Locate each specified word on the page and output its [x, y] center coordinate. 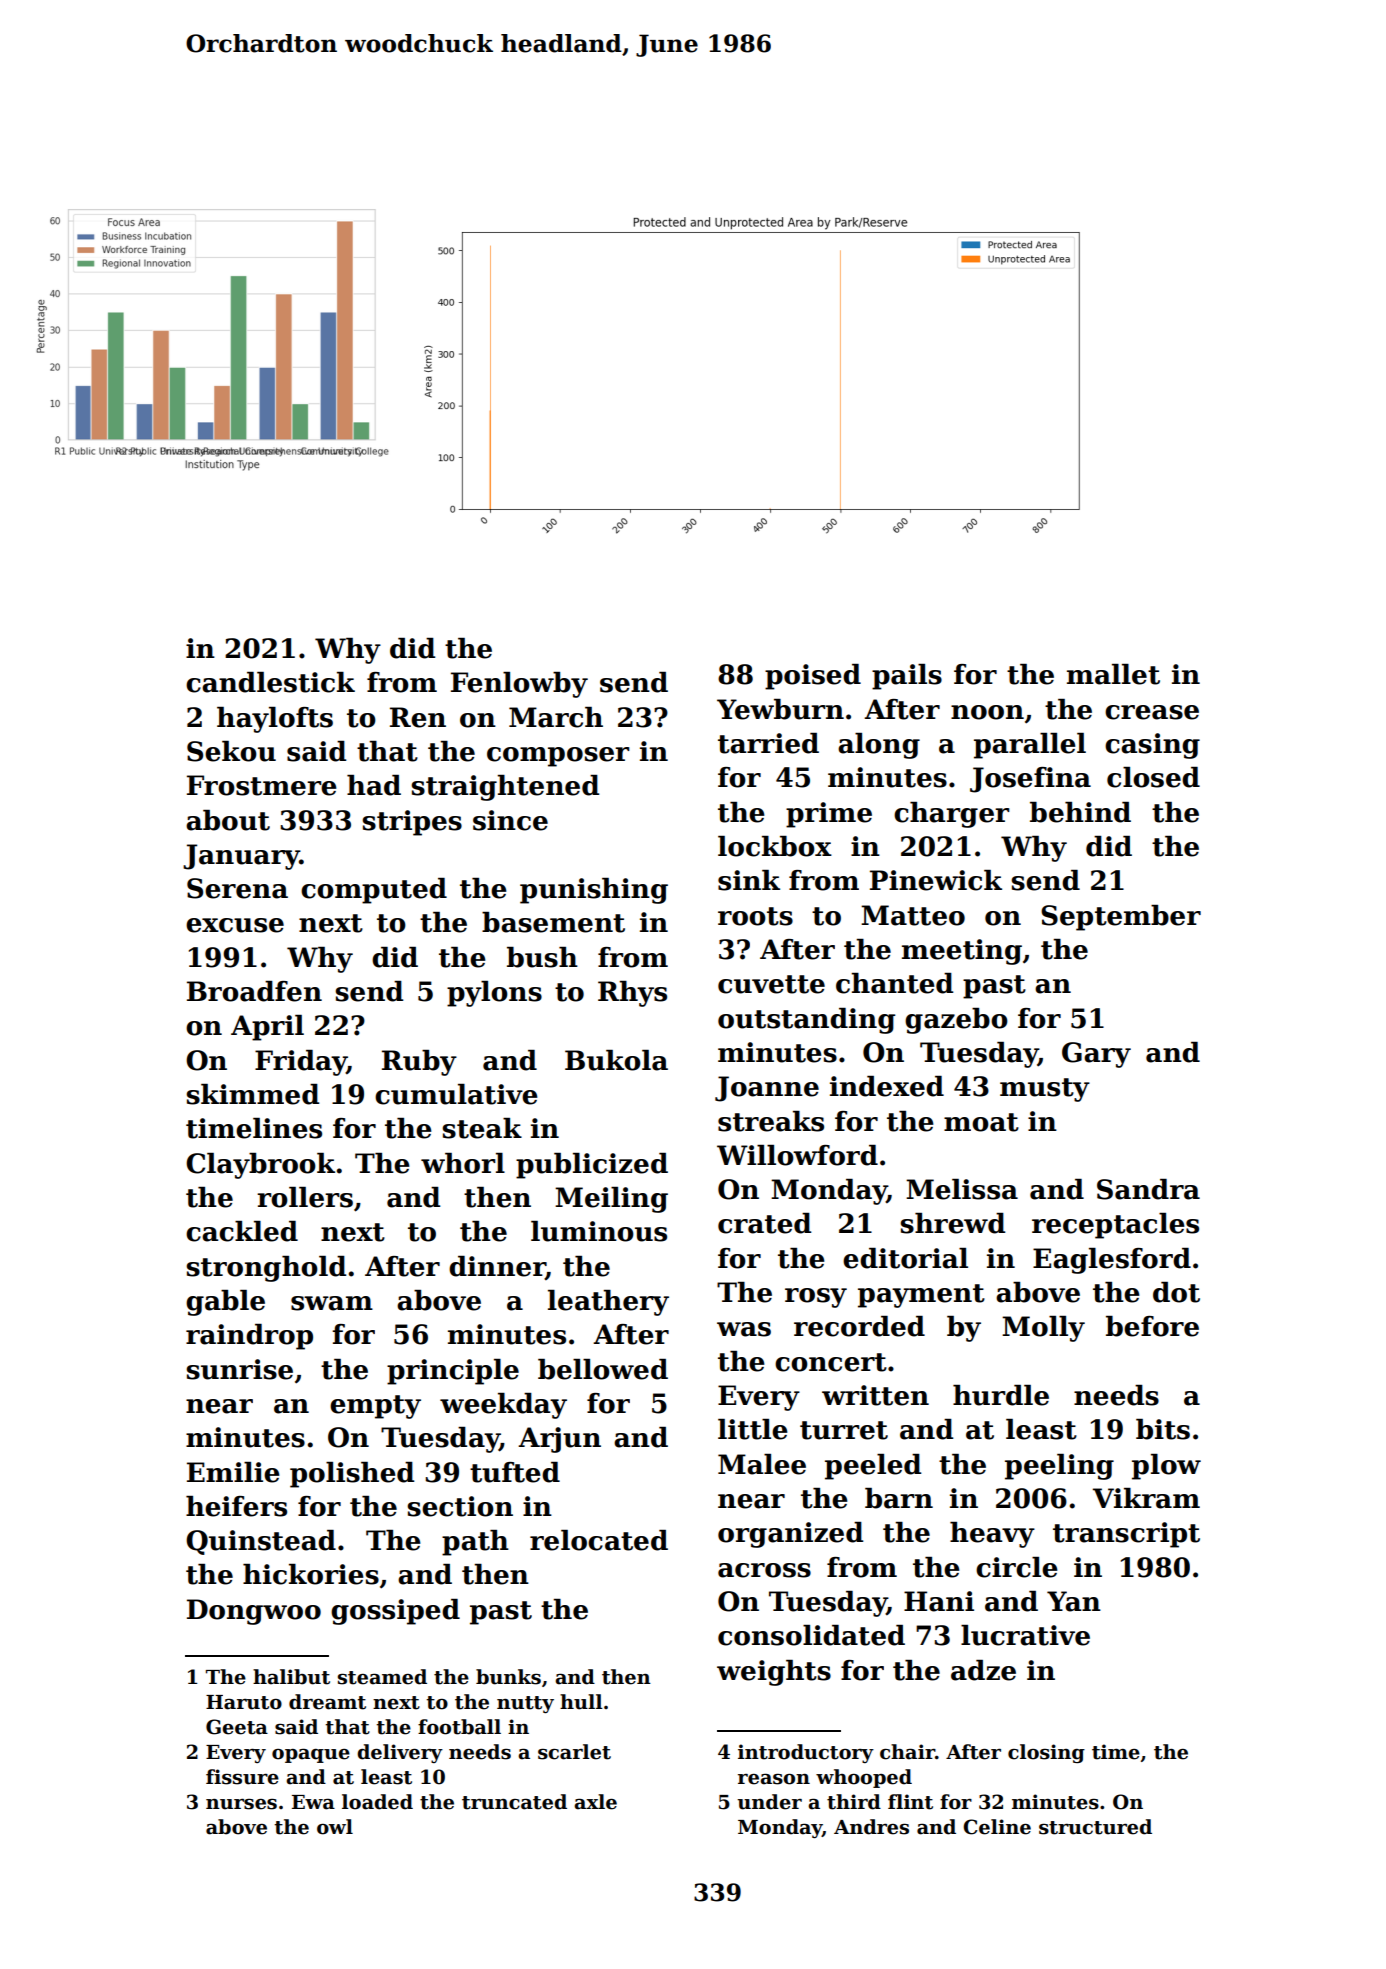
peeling [1059, 1467]
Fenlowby [519, 685]
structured [1095, 1827]
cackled [242, 1231]
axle [595, 1802]
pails [907, 677]
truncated [514, 1802]
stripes [412, 823]
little [753, 1429]
